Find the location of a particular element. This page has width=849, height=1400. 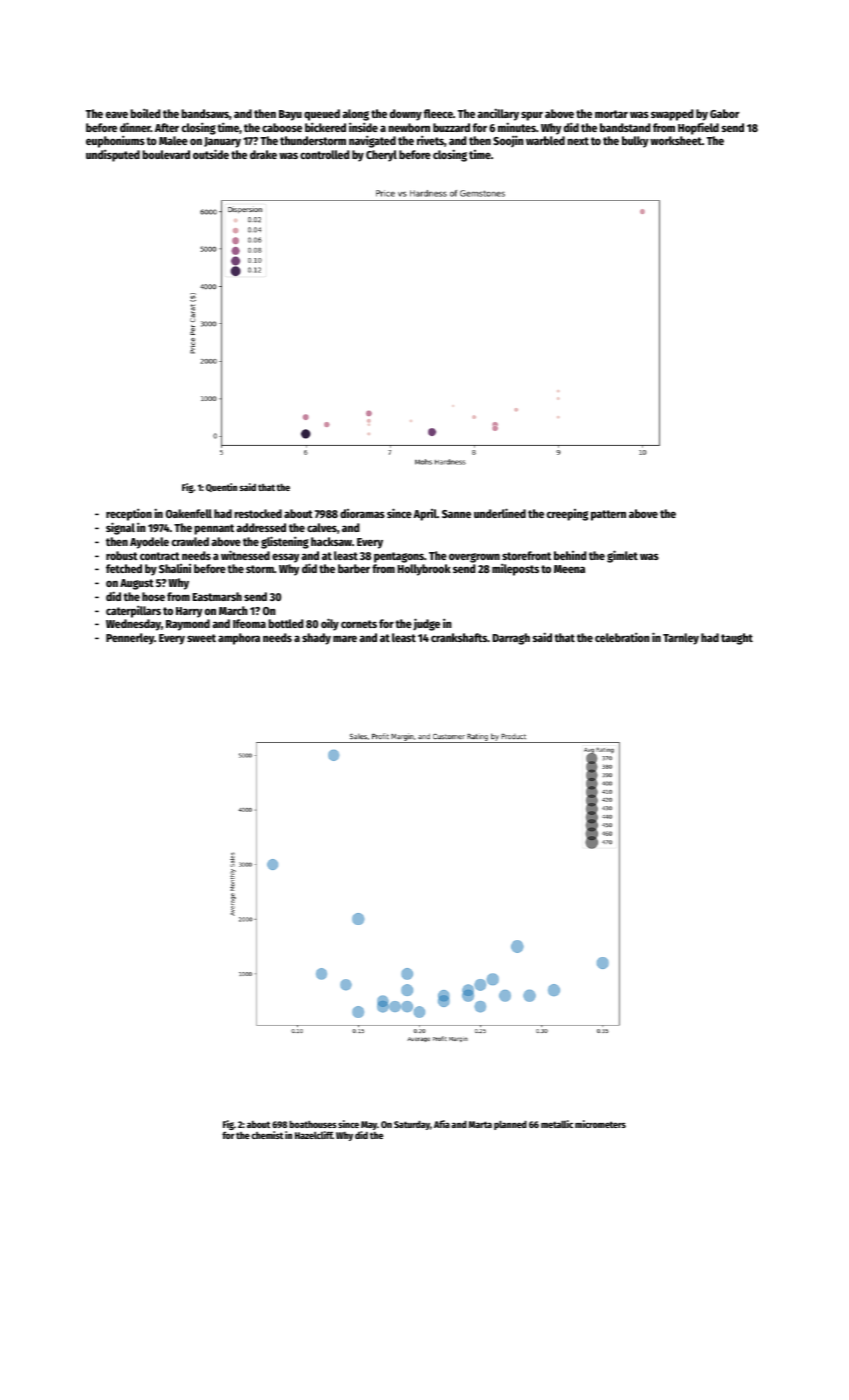

boathouses is located at coordinates (313, 1124).
